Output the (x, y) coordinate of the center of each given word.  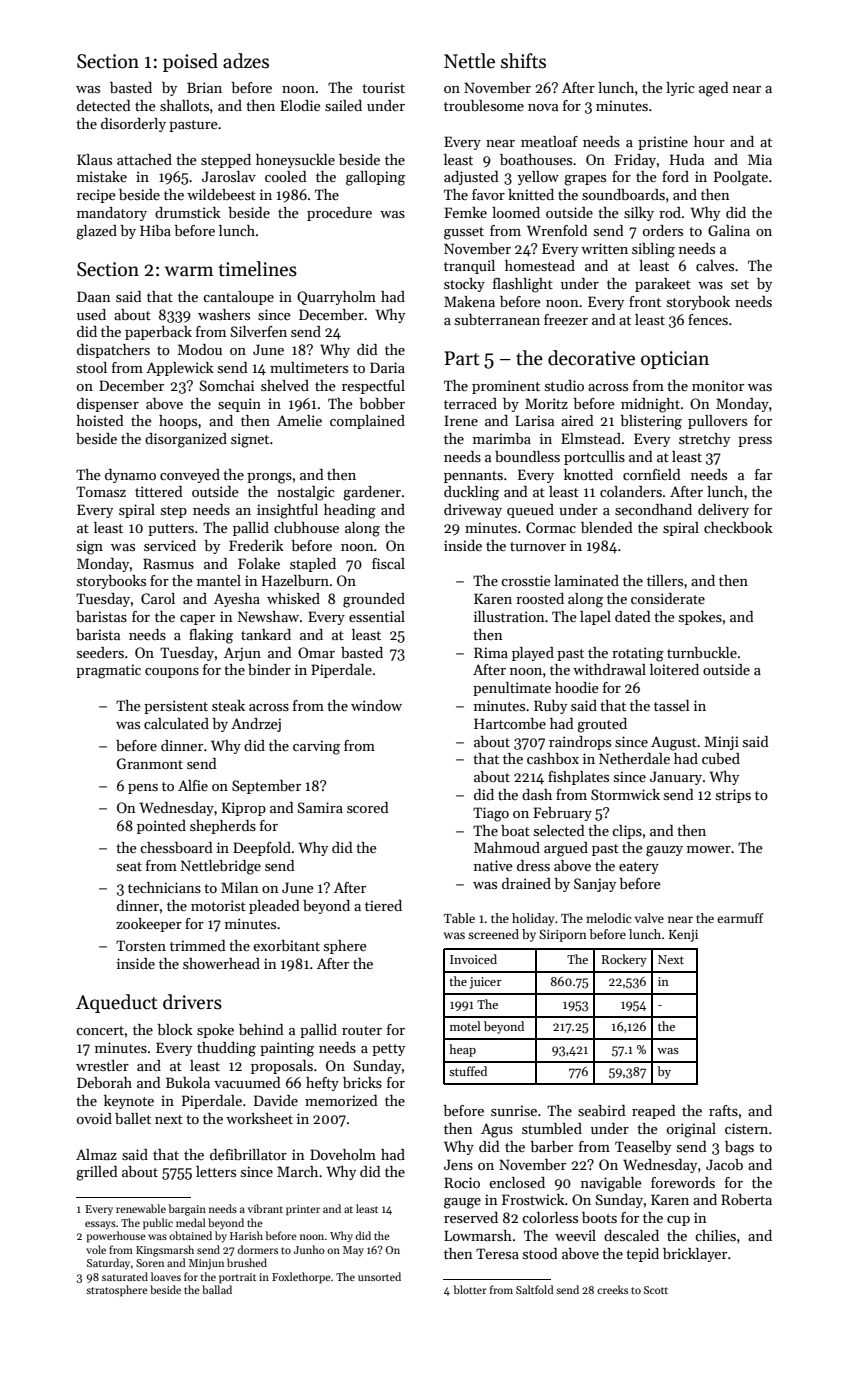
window (376, 705)
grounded (374, 600)
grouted (602, 725)
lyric (680, 89)
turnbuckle (702, 652)
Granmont (150, 763)
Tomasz (101, 491)
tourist (383, 87)
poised (190, 62)
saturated (125, 1276)
